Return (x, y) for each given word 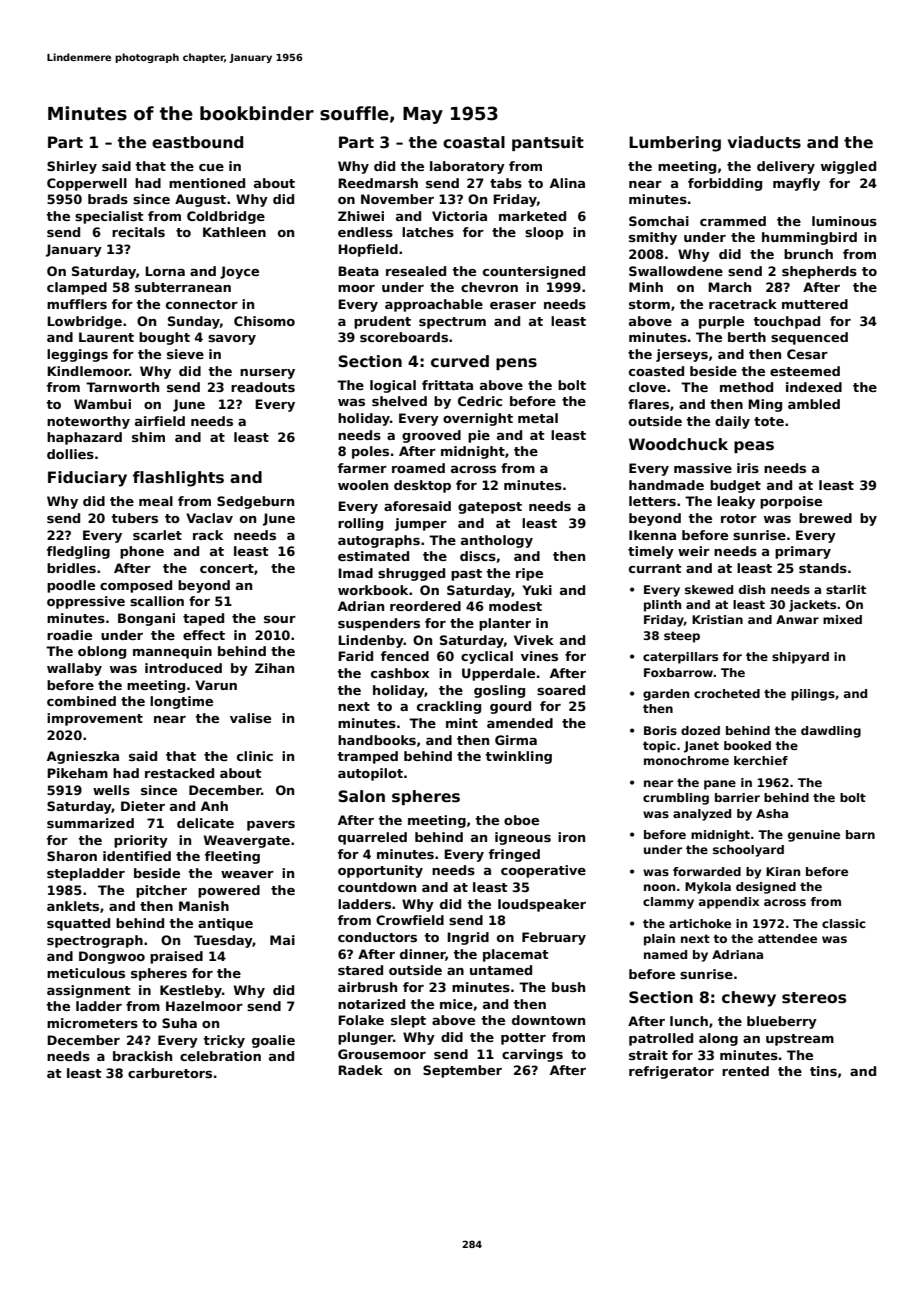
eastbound (197, 142)
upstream (800, 1040)
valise (250, 718)
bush (568, 987)
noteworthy (88, 422)
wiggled (848, 167)
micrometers (92, 1023)
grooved (431, 436)
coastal (474, 142)
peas (754, 447)
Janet (701, 747)
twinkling (518, 757)
